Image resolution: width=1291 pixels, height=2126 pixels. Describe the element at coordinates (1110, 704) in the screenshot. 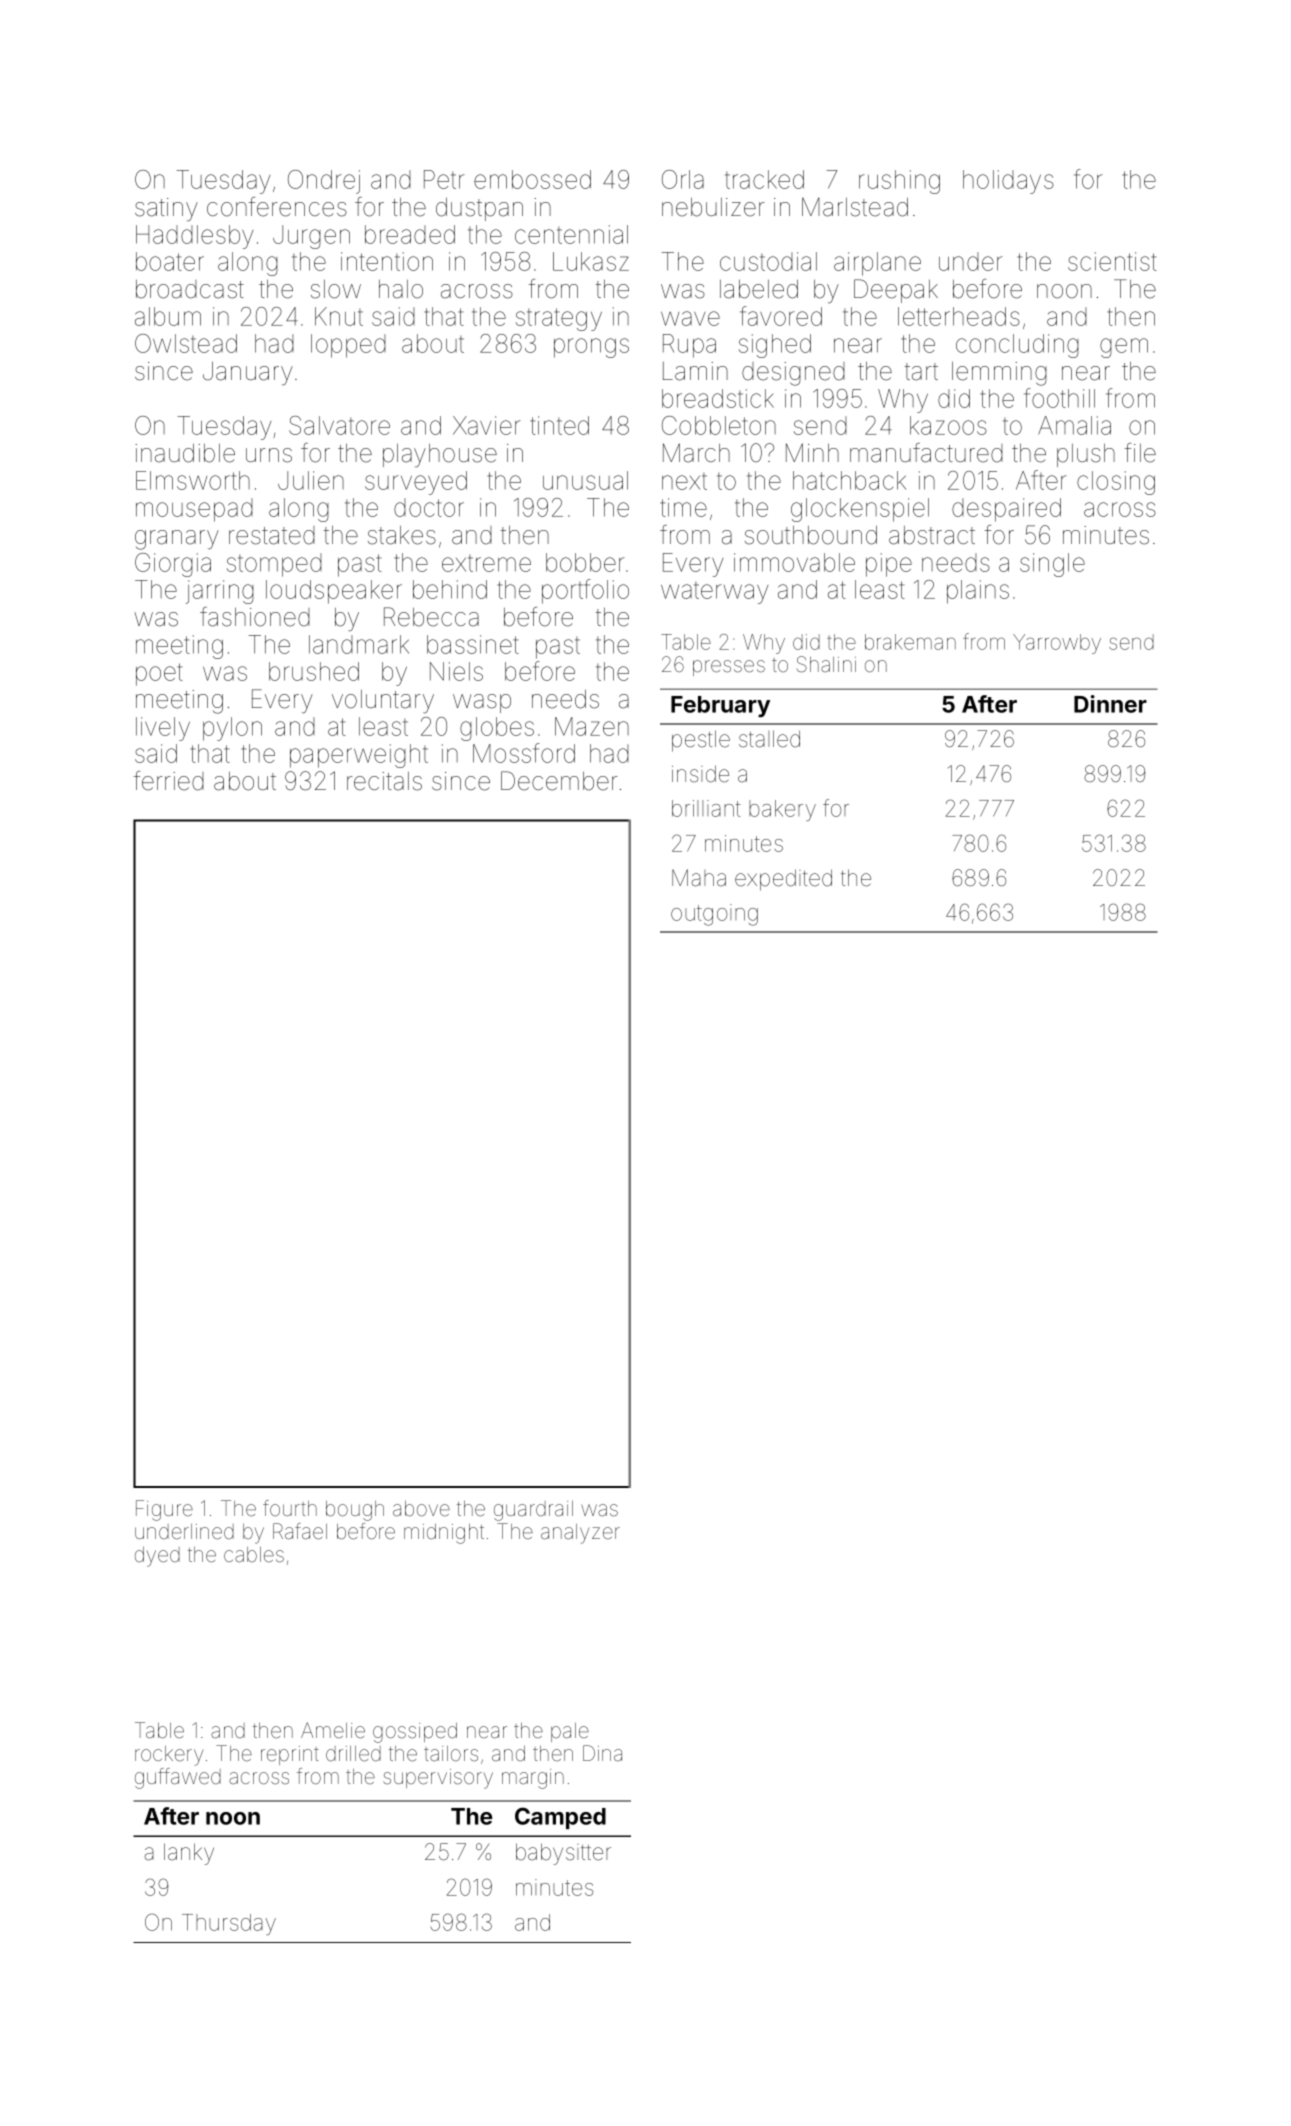

I see `Dinner` at that location.
